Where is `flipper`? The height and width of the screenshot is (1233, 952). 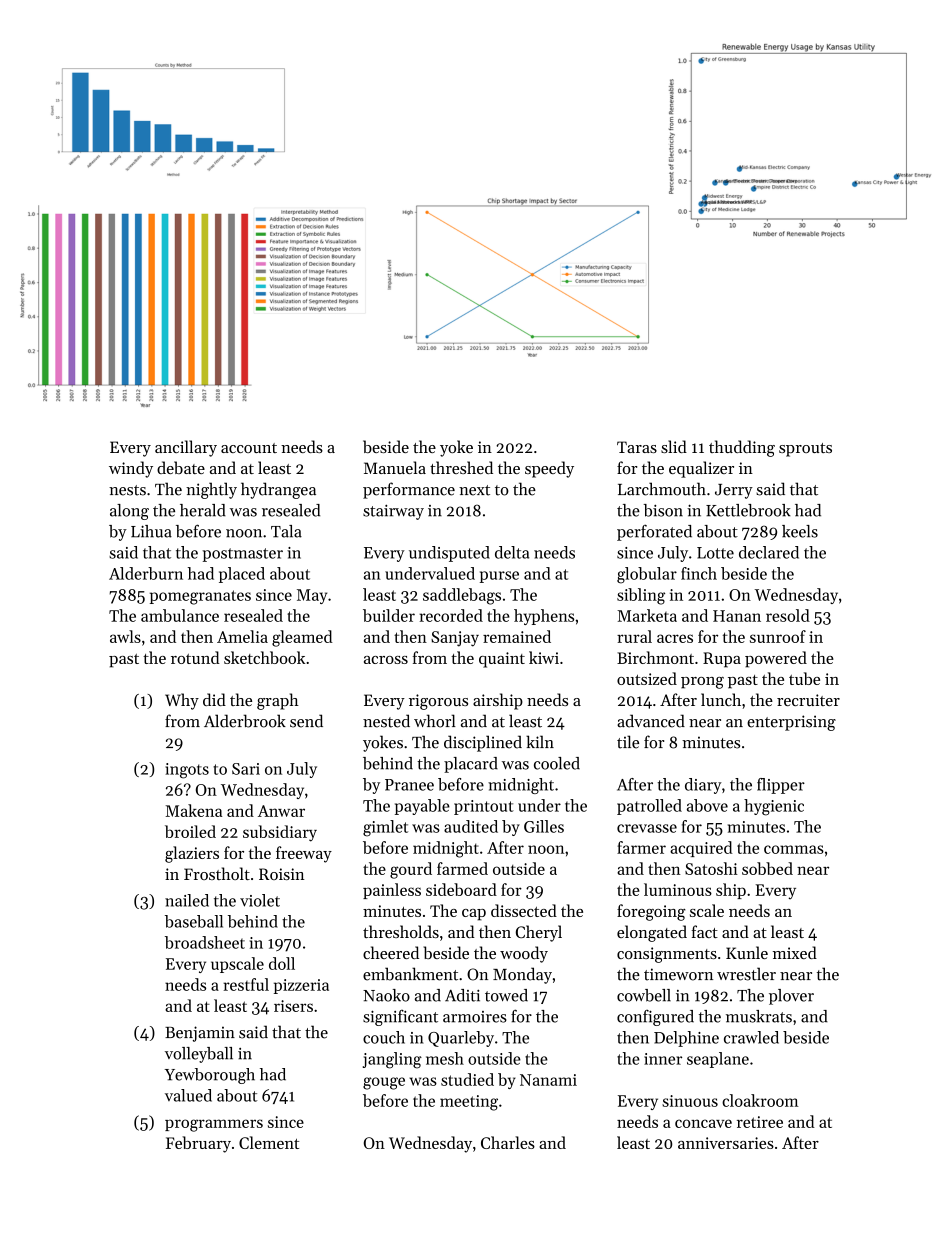
flipper is located at coordinates (781, 786).
